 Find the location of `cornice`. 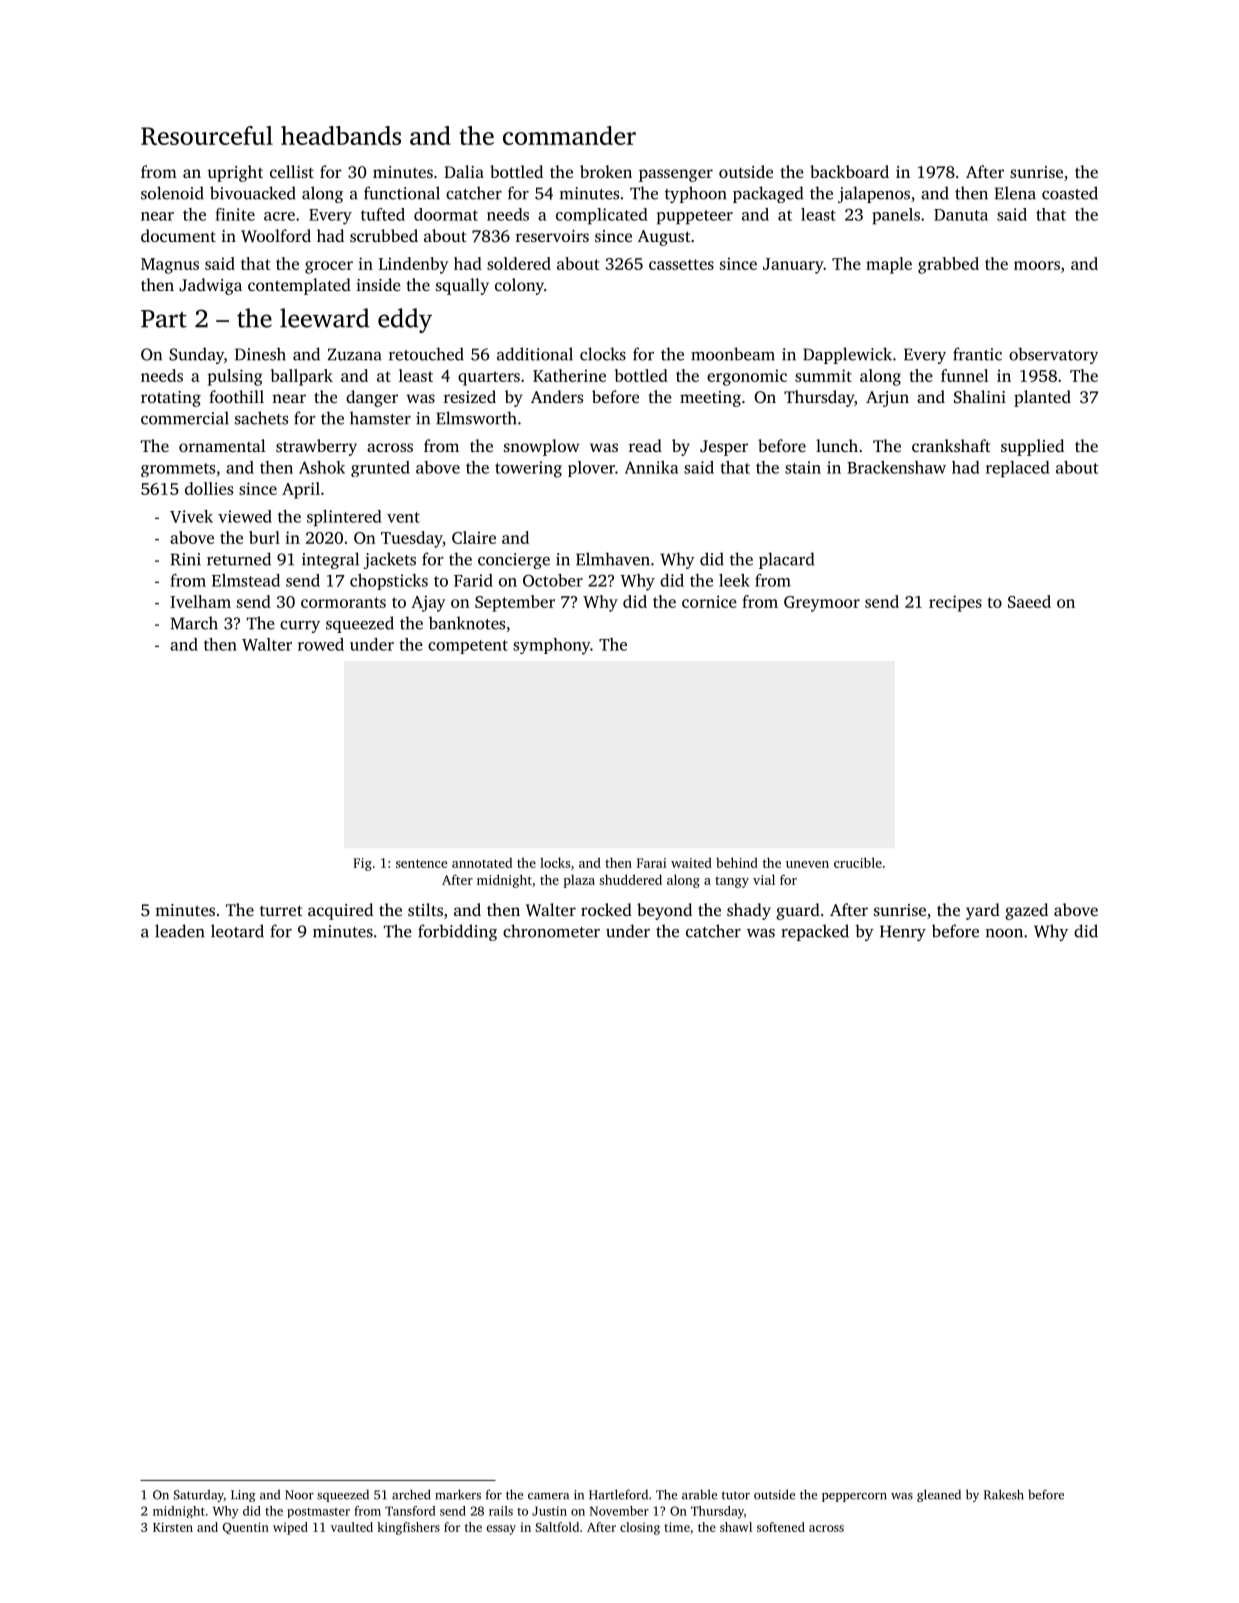

cornice is located at coordinates (709, 601).
